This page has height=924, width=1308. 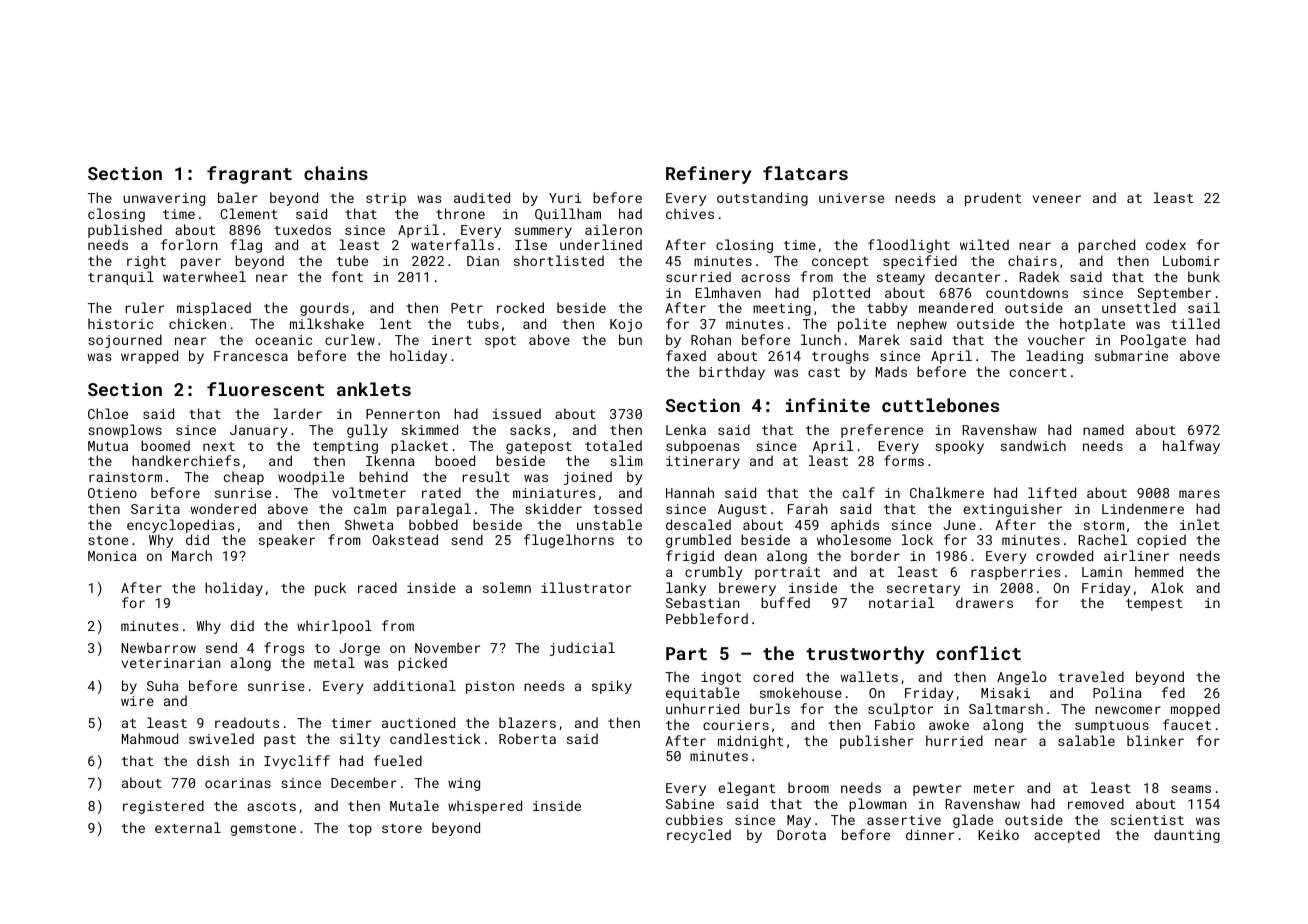 What do you see at coordinates (770, 708) in the page?
I see `burls` at bounding box center [770, 708].
